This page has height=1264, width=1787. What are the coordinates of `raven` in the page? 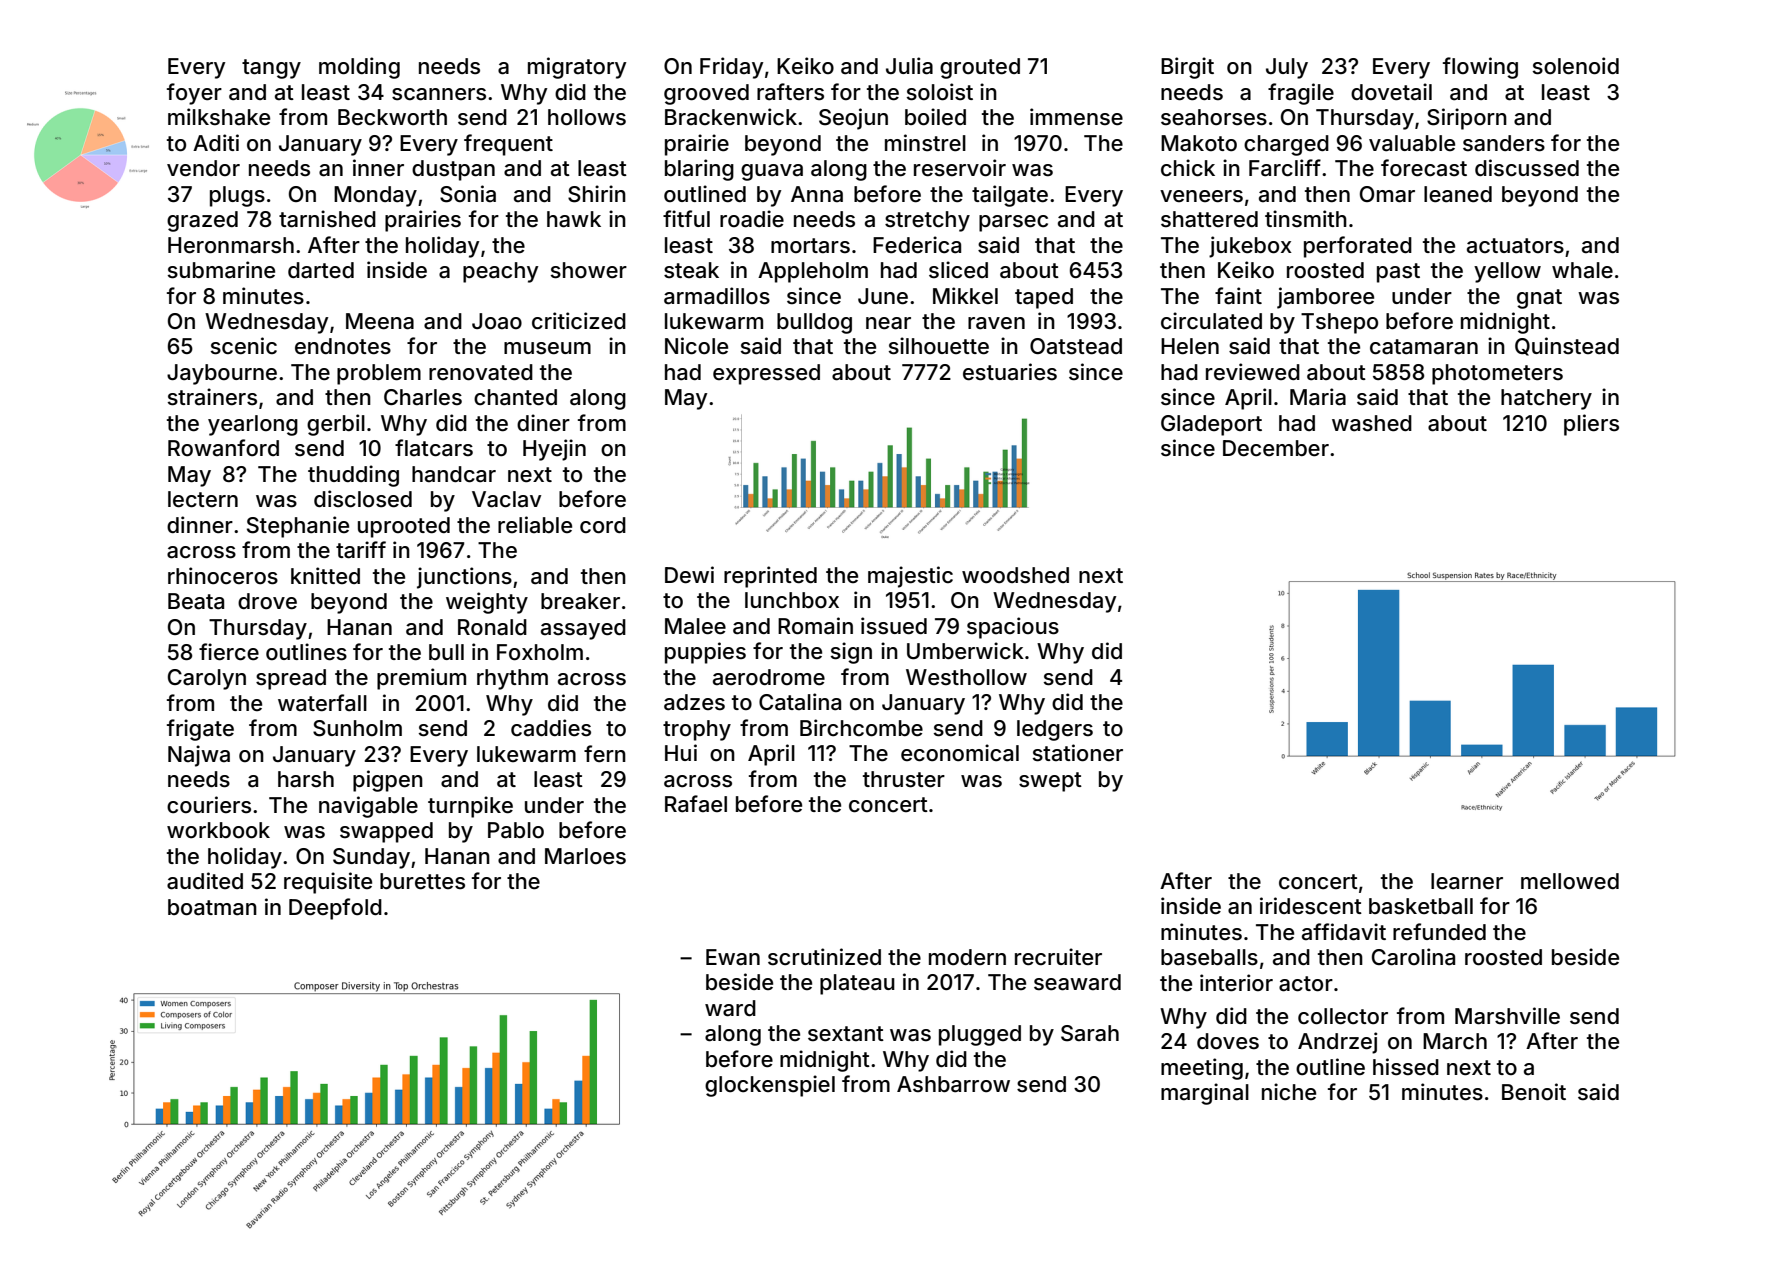 It's located at (996, 323).
